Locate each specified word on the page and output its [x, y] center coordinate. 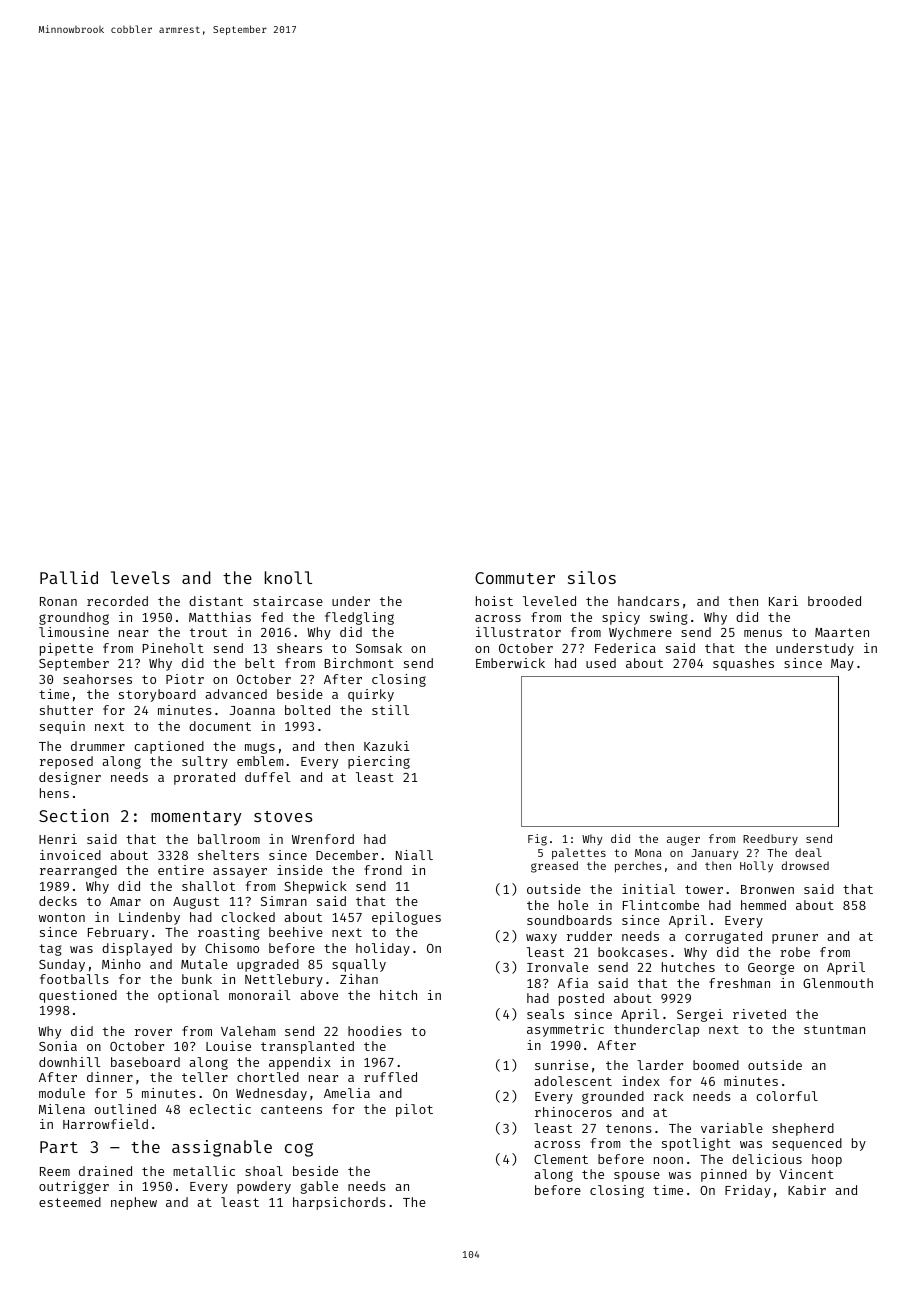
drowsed [805, 865]
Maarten [842, 632]
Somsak [379, 648]
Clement [561, 1159]
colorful [787, 1096]
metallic [204, 1171]
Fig [537, 840]
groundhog [74, 618]
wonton [62, 917]
